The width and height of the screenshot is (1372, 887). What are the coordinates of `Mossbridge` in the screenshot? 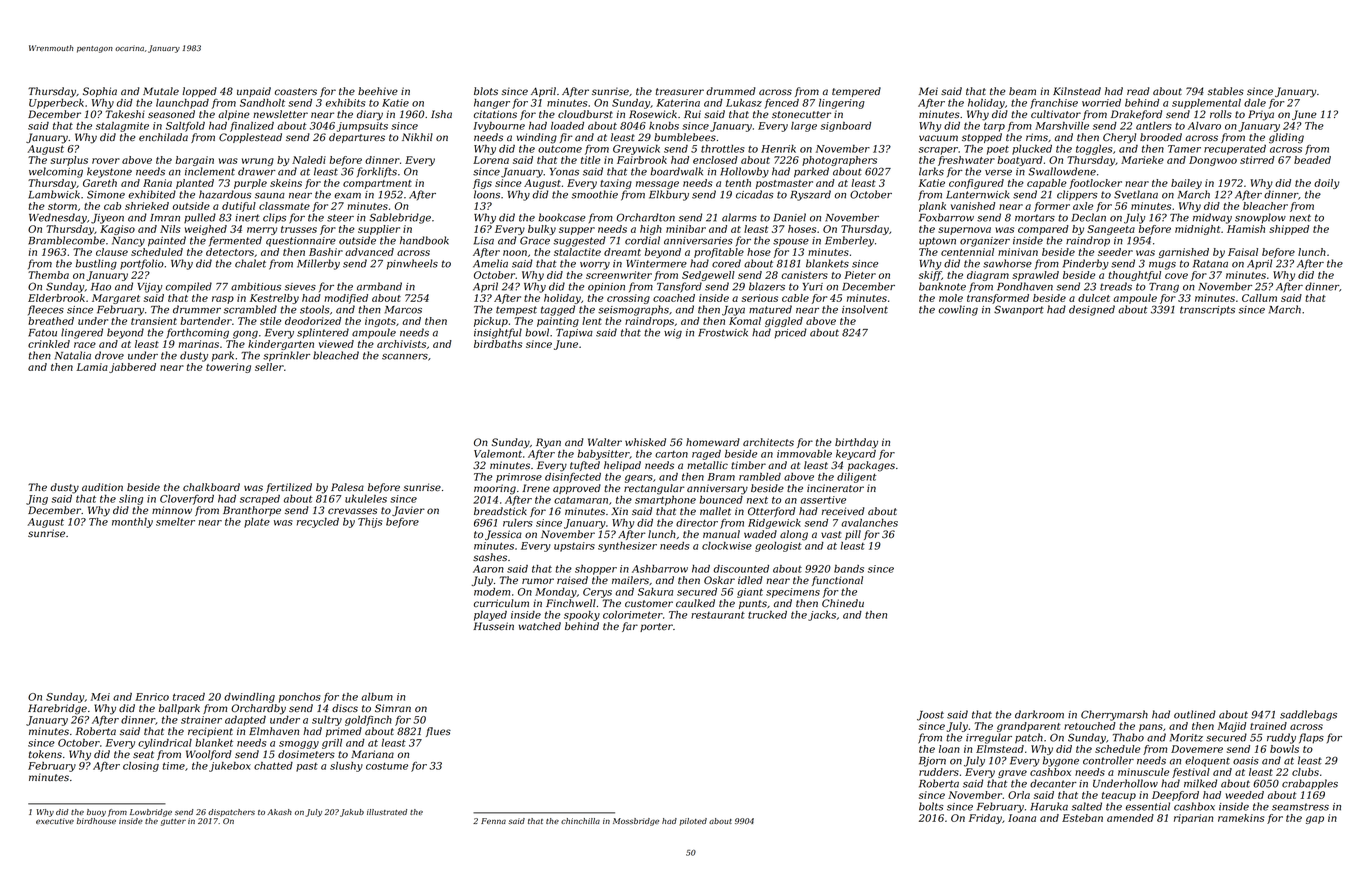 It's located at (636, 822).
